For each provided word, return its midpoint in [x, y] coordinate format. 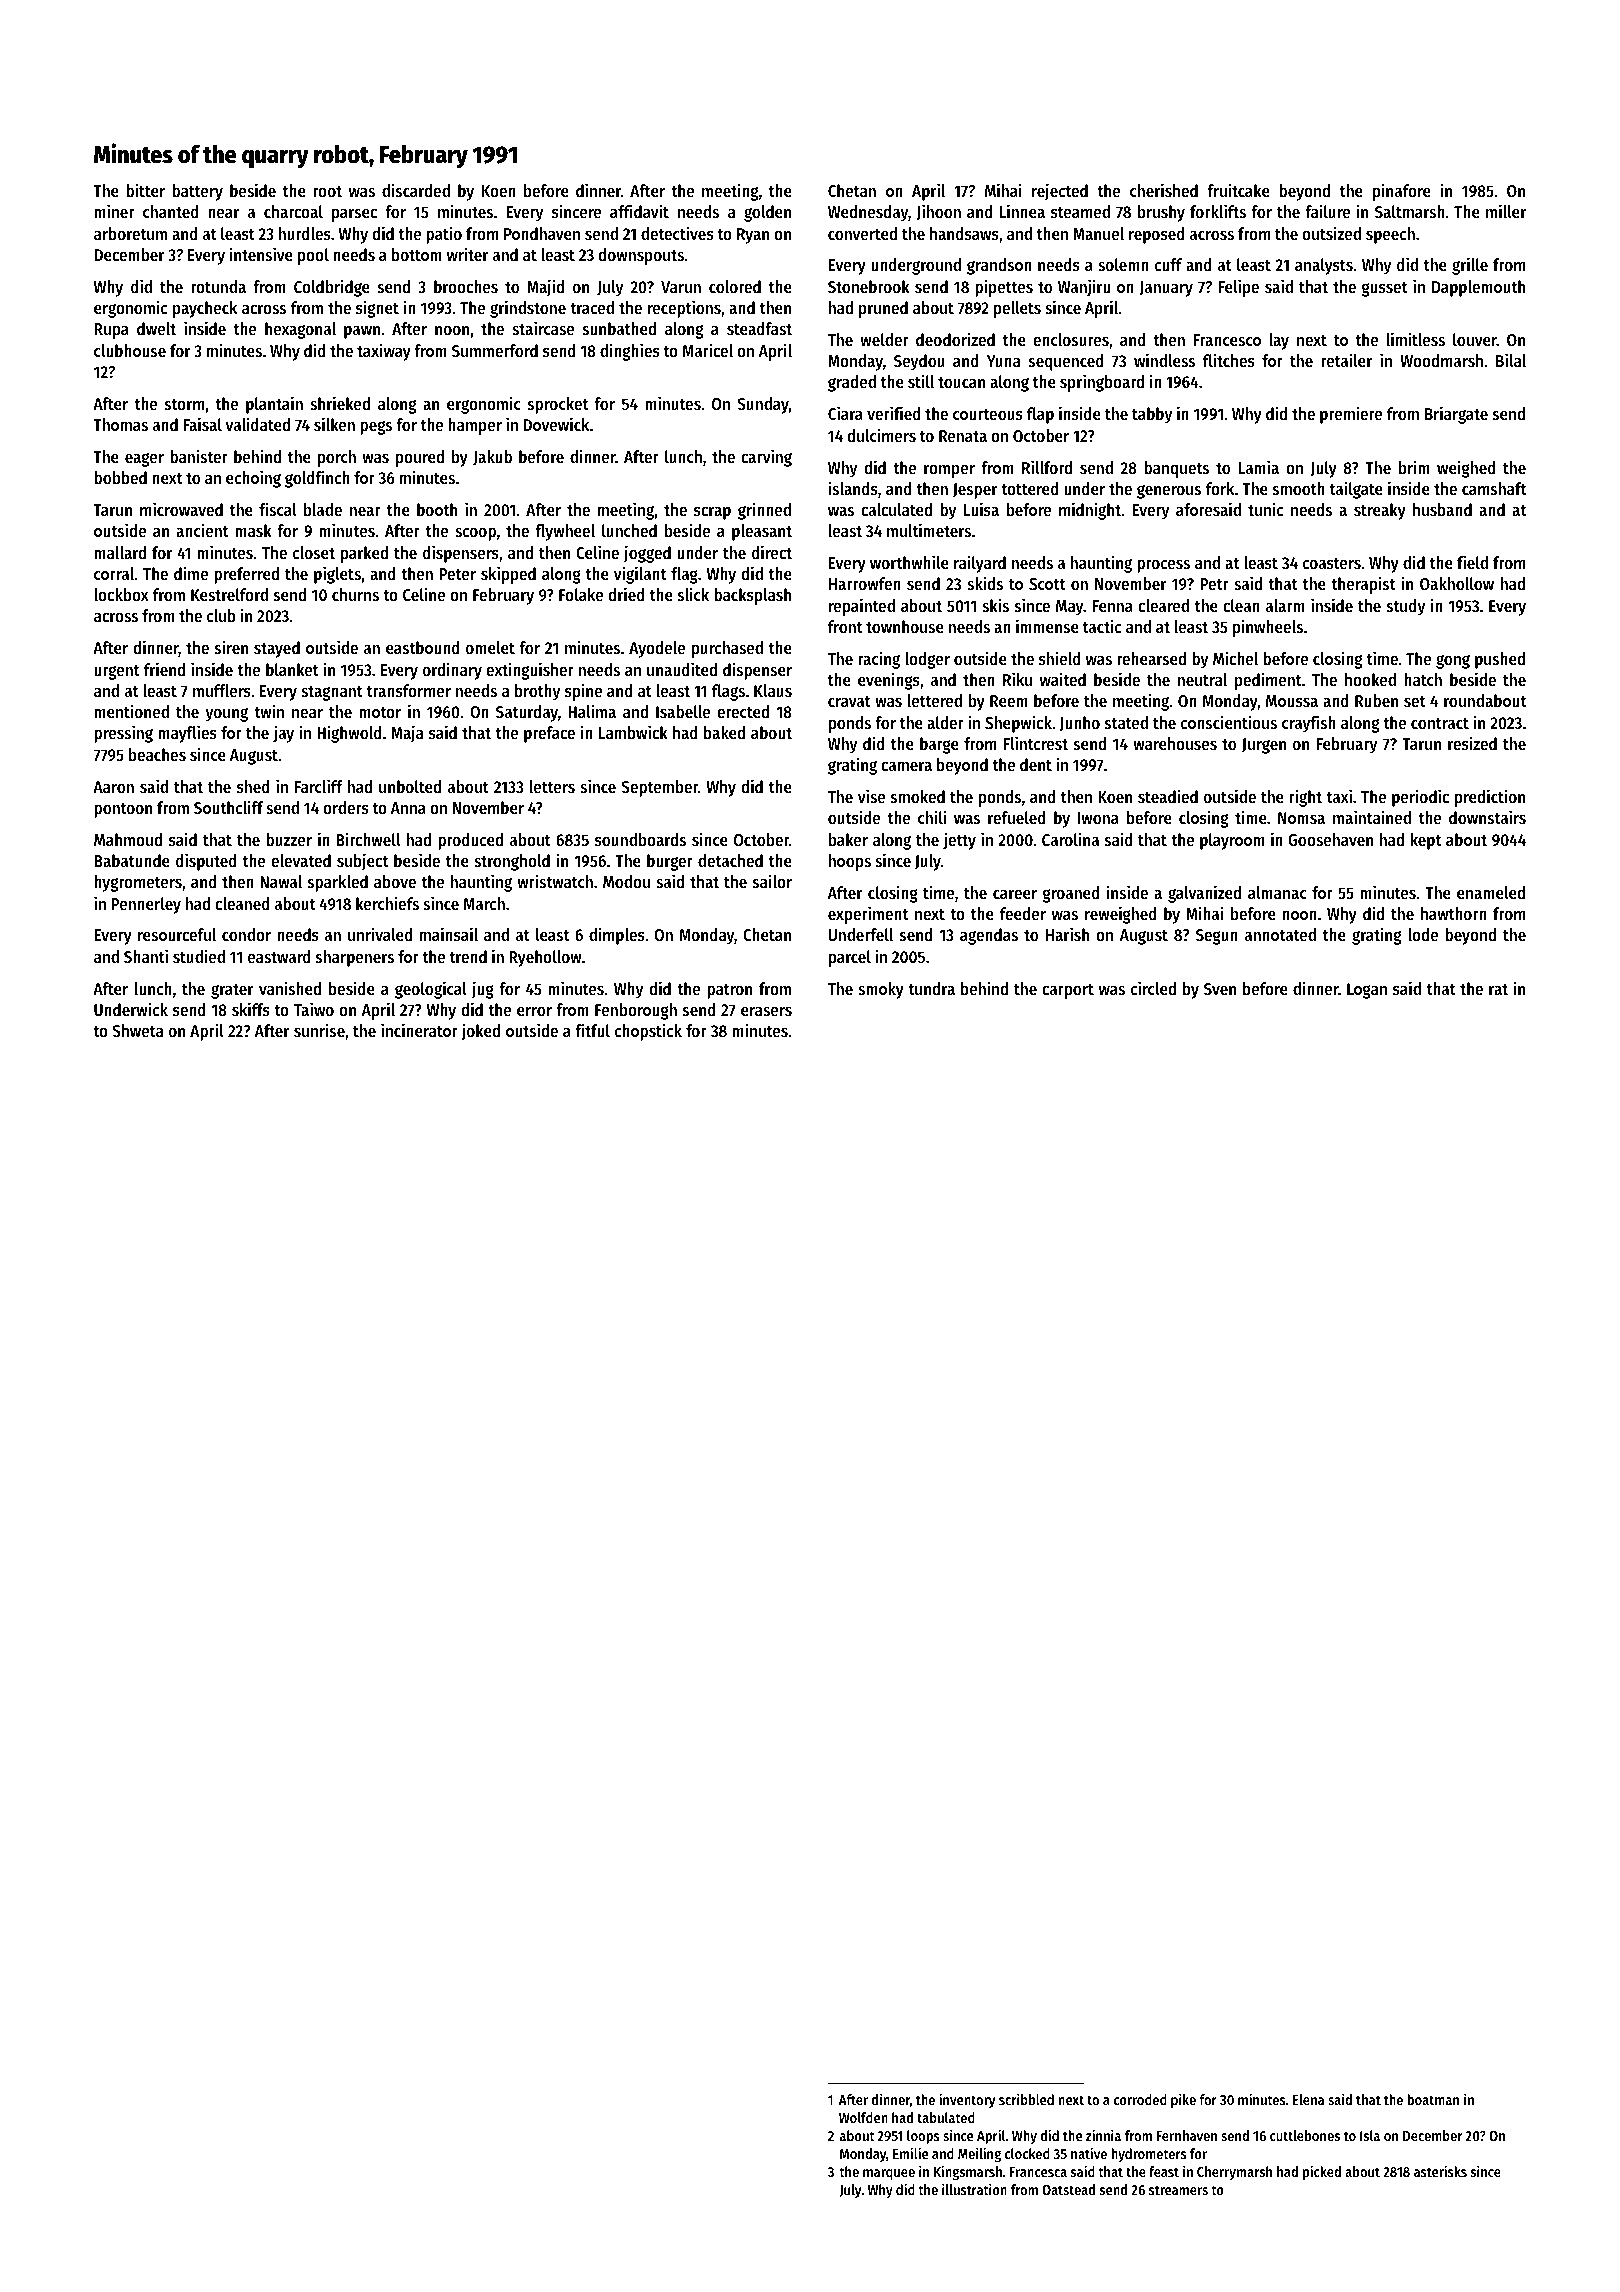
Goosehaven [1330, 839]
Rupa [111, 331]
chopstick [648, 1032]
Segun [1217, 937]
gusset [1384, 289]
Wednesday [868, 213]
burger [670, 862]
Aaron [113, 787]
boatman [1433, 2099]
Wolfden [863, 2117]
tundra [931, 988]
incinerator [419, 1030]
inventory [967, 2100]
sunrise [319, 1030]
